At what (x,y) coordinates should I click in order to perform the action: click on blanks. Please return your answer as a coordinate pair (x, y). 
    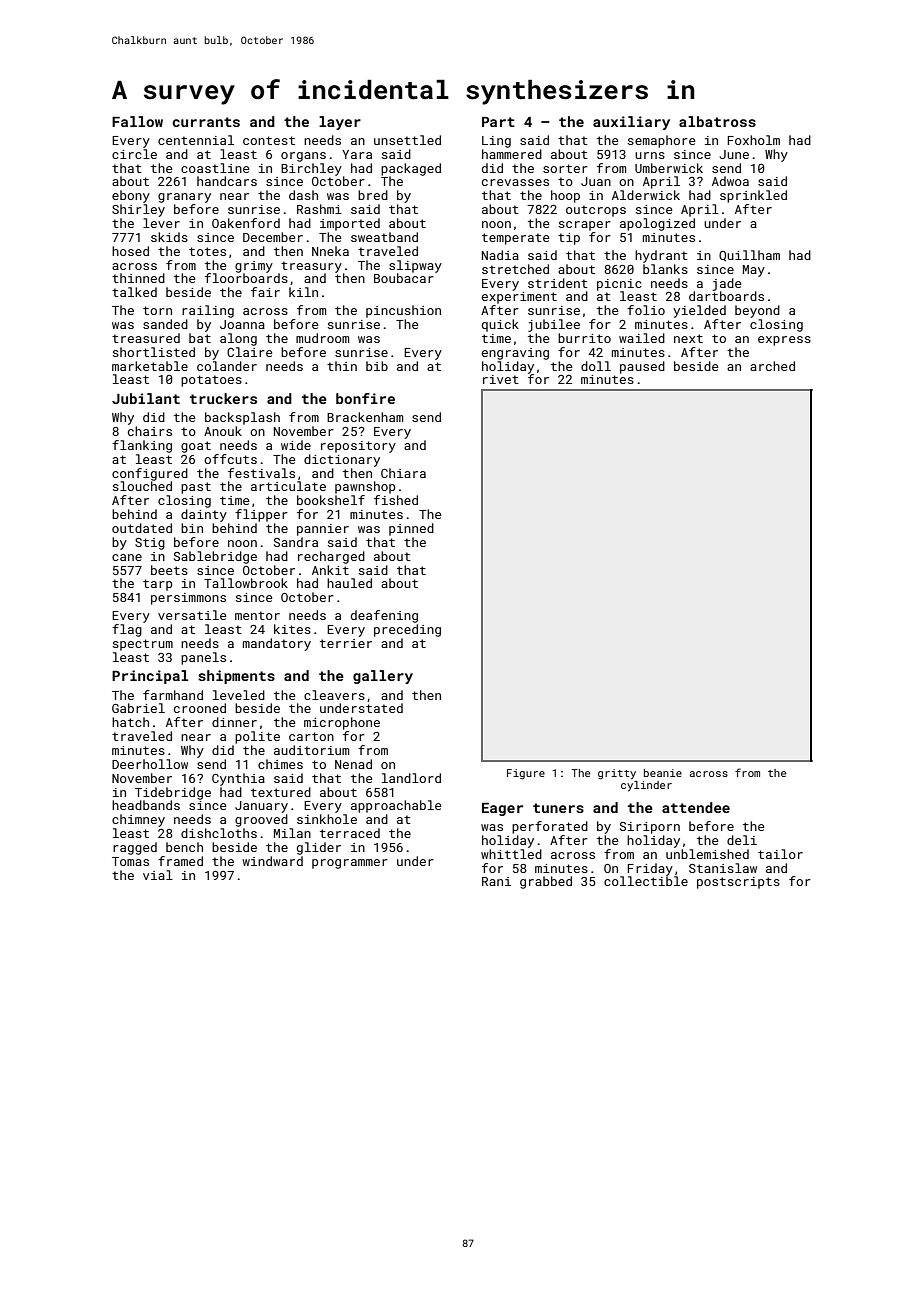
    Looking at the image, I should click on (665, 269).
